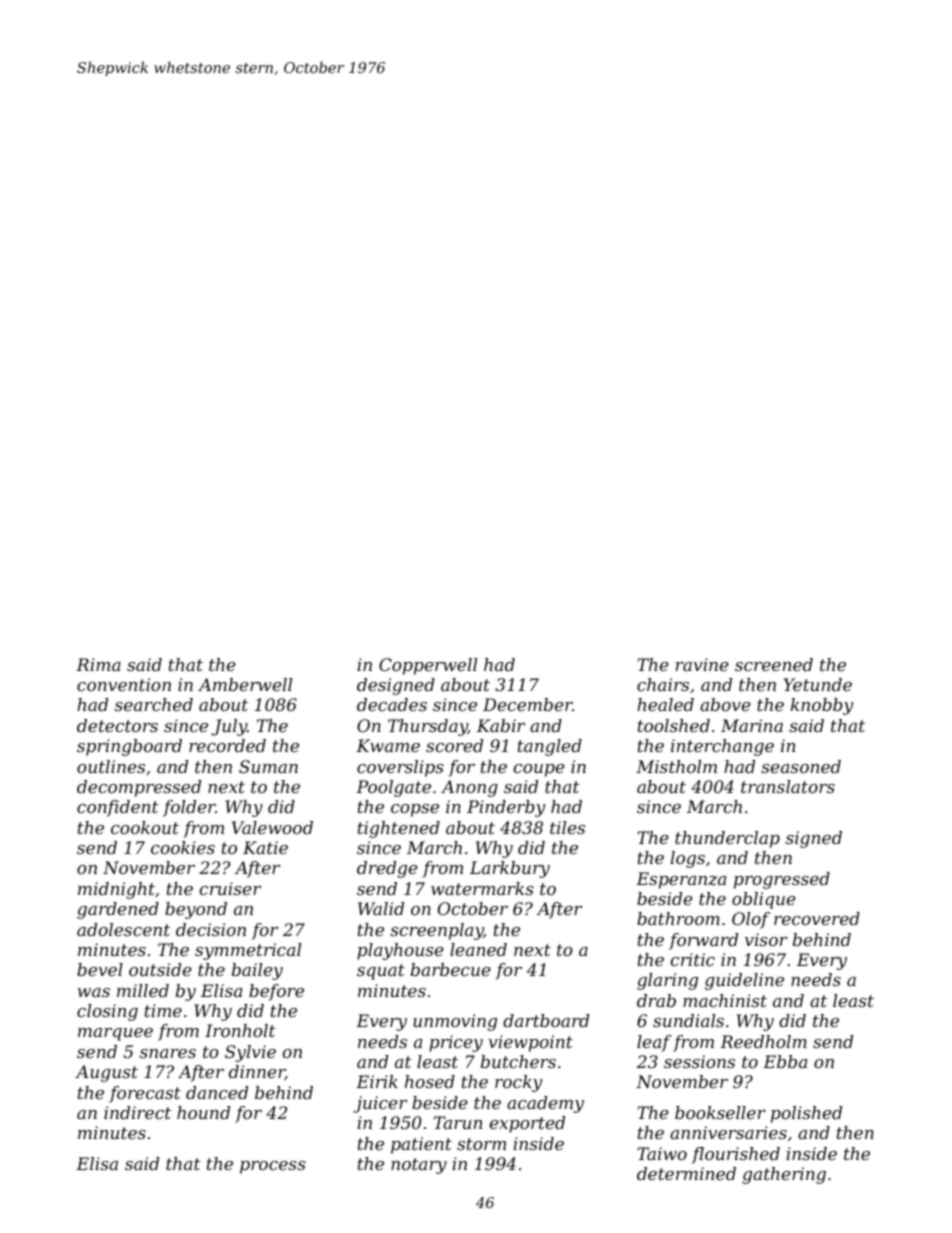 This document has width=952, height=1233. What do you see at coordinates (527, 1124) in the document?
I see `exported` at bounding box center [527, 1124].
